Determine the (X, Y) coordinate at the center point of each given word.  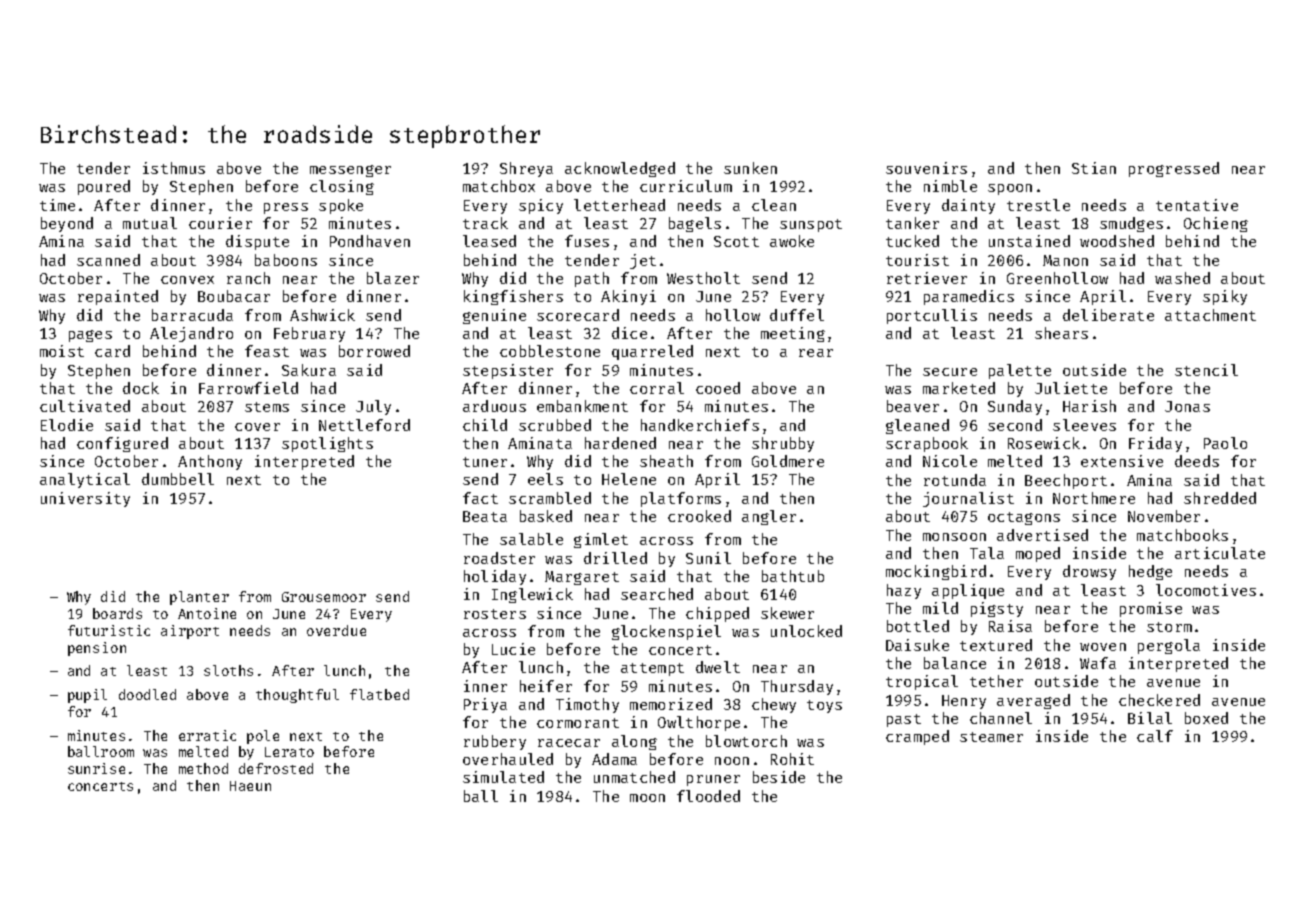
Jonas (1187, 406)
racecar (569, 743)
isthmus (174, 168)
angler (769, 517)
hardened (620, 443)
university (85, 499)
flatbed (379, 694)
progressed (1174, 169)
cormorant (578, 723)
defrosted (276, 768)
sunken (750, 168)
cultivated (85, 406)
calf (1155, 736)
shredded (1220, 498)
